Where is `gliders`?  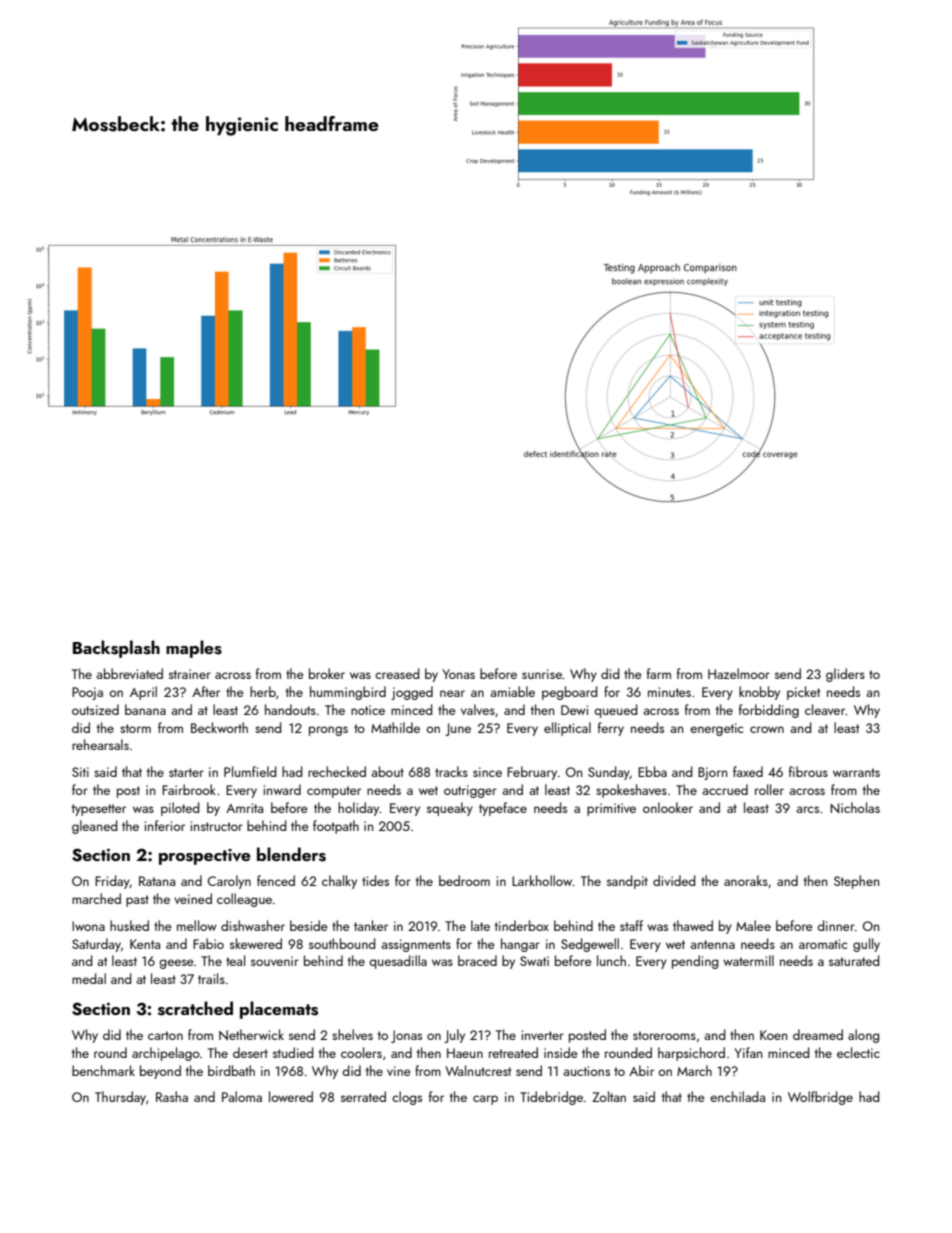
gliders is located at coordinates (845, 675).
